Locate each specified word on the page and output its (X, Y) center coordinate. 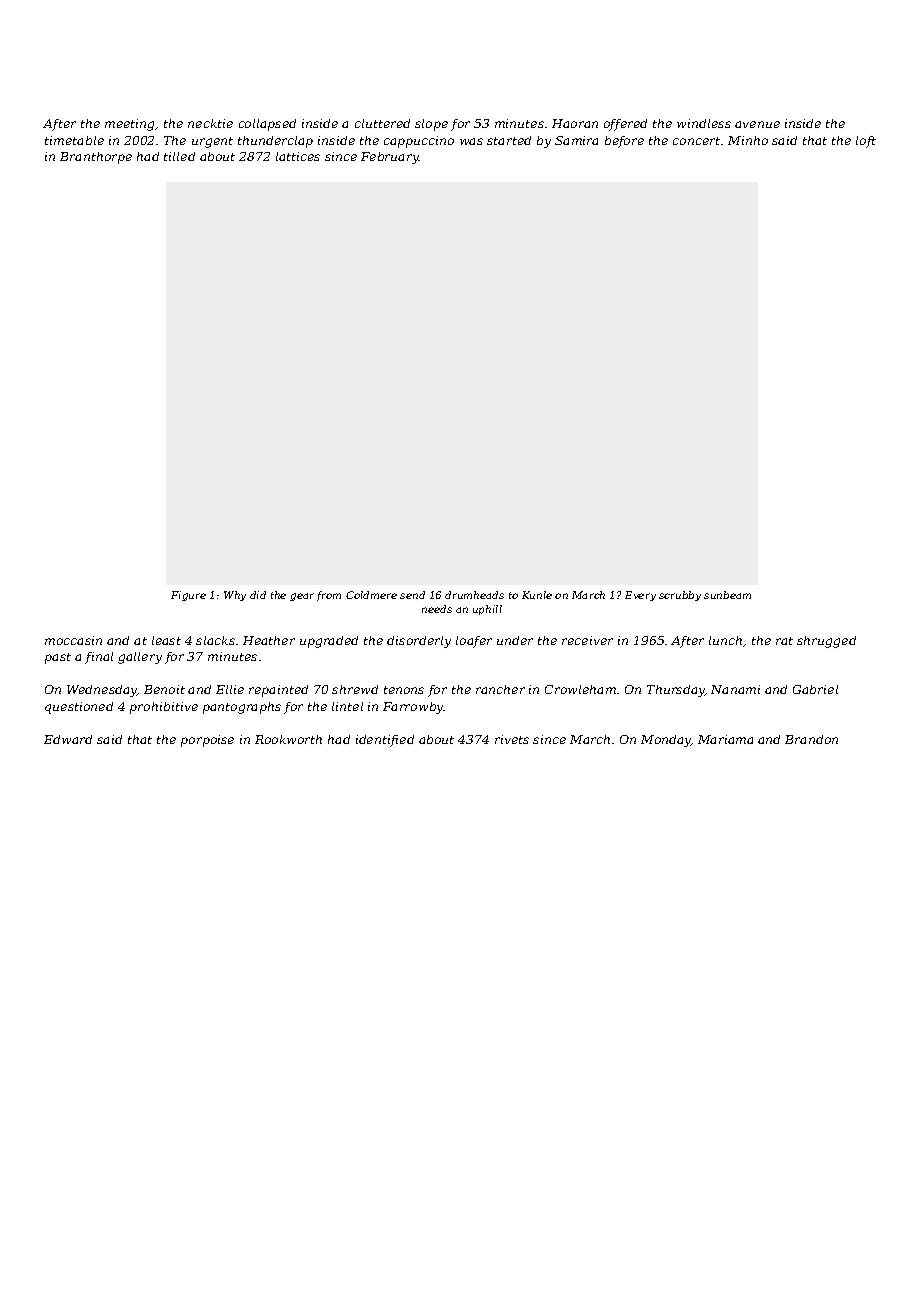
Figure (188, 596)
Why (235, 596)
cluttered (382, 123)
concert (696, 141)
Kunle (537, 595)
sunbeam (727, 595)
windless (704, 123)
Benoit (164, 689)
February (390, 158)
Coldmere (371, 595)
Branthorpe (96, 158)
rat (784, 641)
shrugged (826, 642)
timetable (74, 140)
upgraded (329, 642)
